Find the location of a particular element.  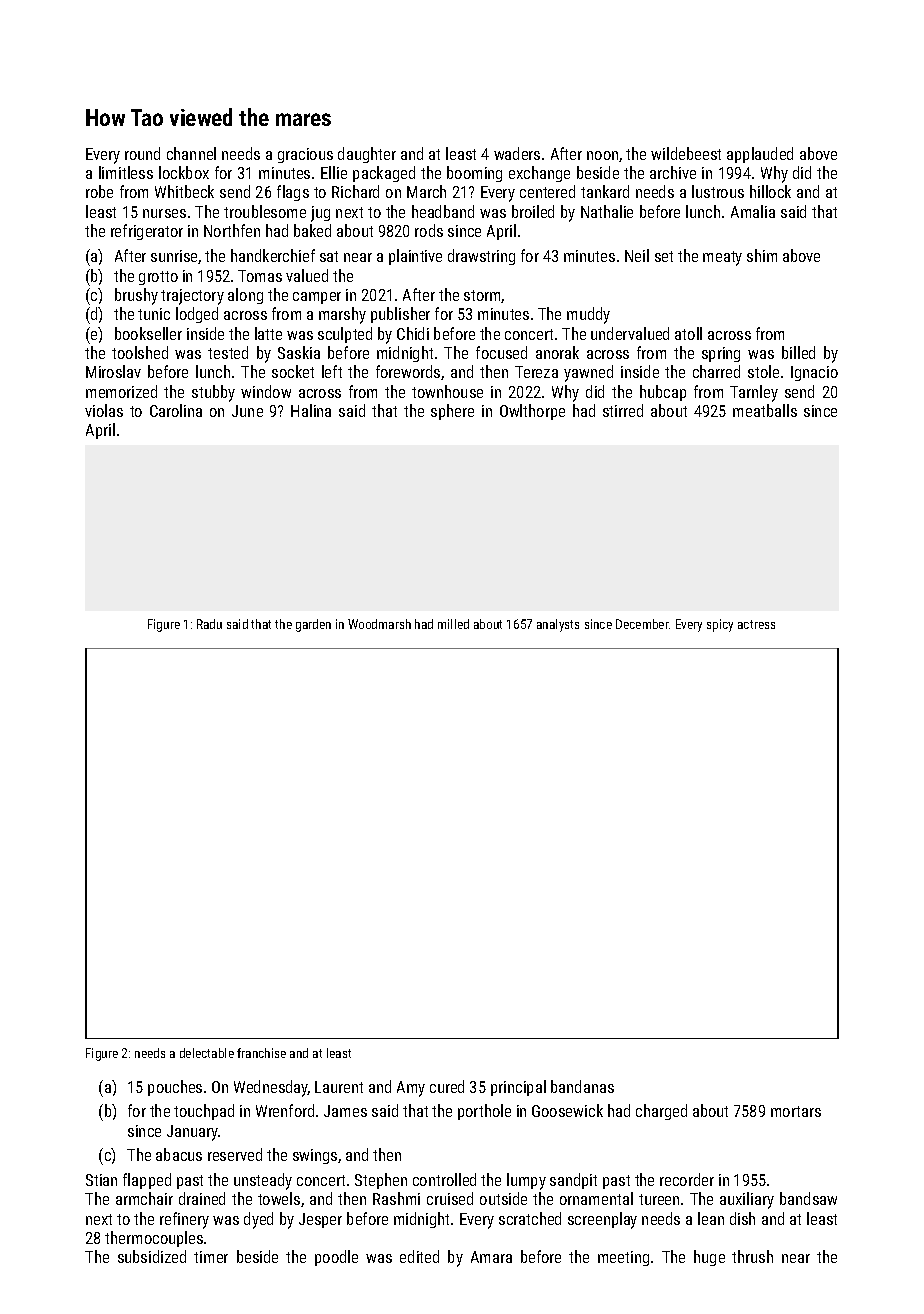

round is located at coordinates (142, 153).
